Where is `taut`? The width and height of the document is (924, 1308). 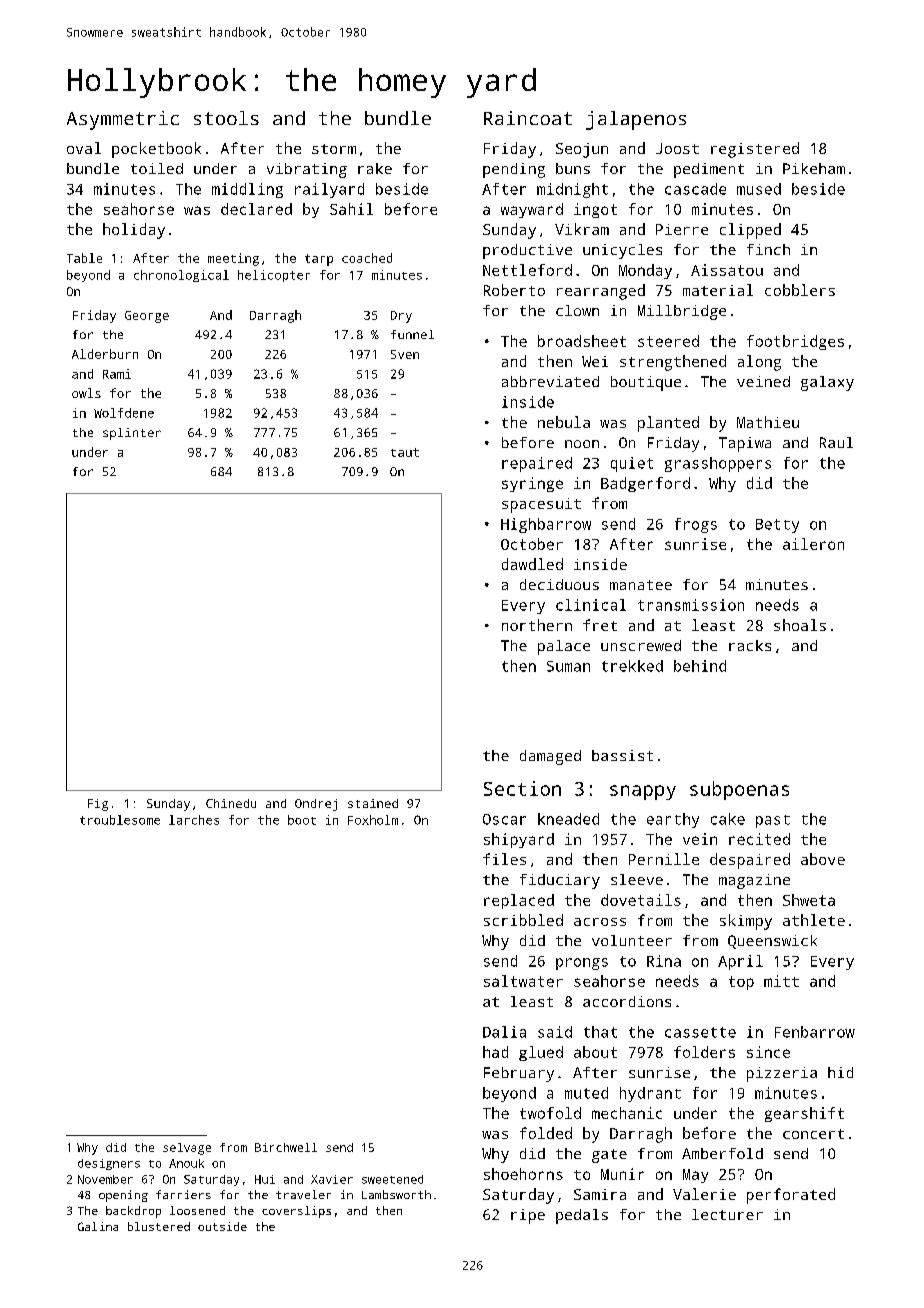 taut is located at coordinates (405, 452).
